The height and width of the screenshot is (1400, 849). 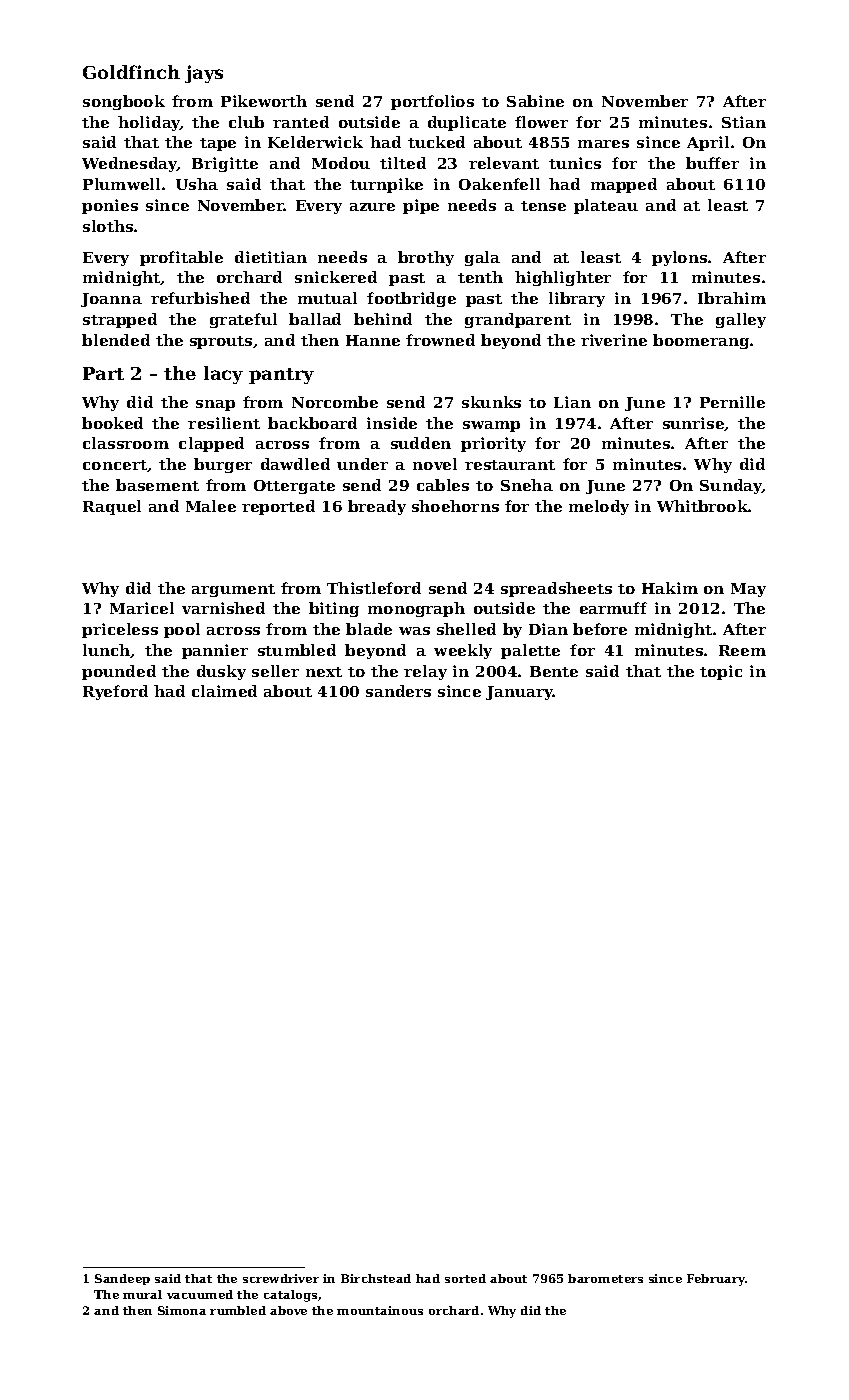 I want to click on Sunday, so click(x=731, y=486).
